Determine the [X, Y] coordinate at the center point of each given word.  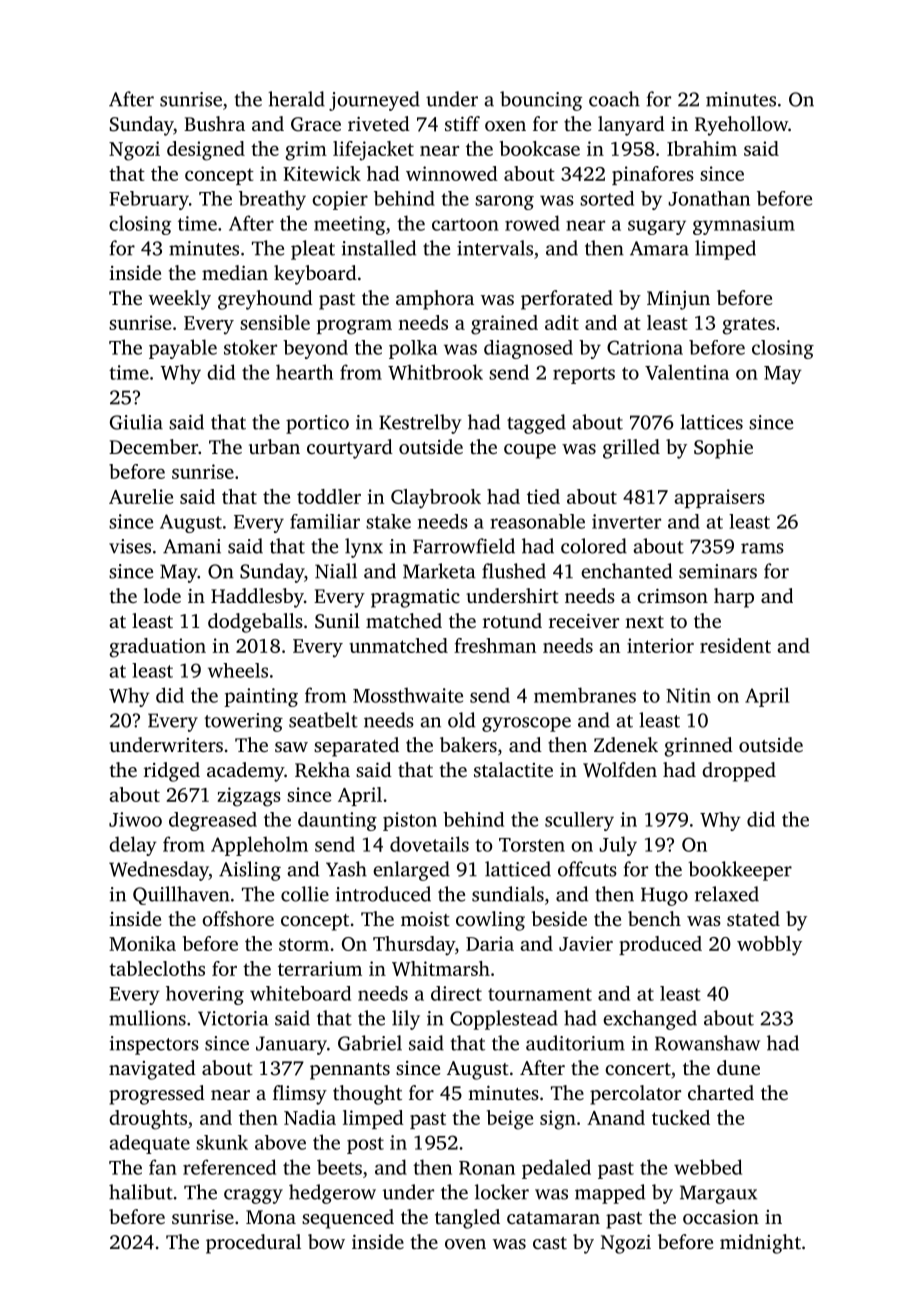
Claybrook [436, 499]
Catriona [645, 347]
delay [133, 846]
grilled [631, 449]
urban [274, 446]
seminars [718, 571]
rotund [512, 620]
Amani [192, 546]
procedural [253, 1244]
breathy [272, 200]
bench [654, 918]
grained [504, 325]
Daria [490, 943]
